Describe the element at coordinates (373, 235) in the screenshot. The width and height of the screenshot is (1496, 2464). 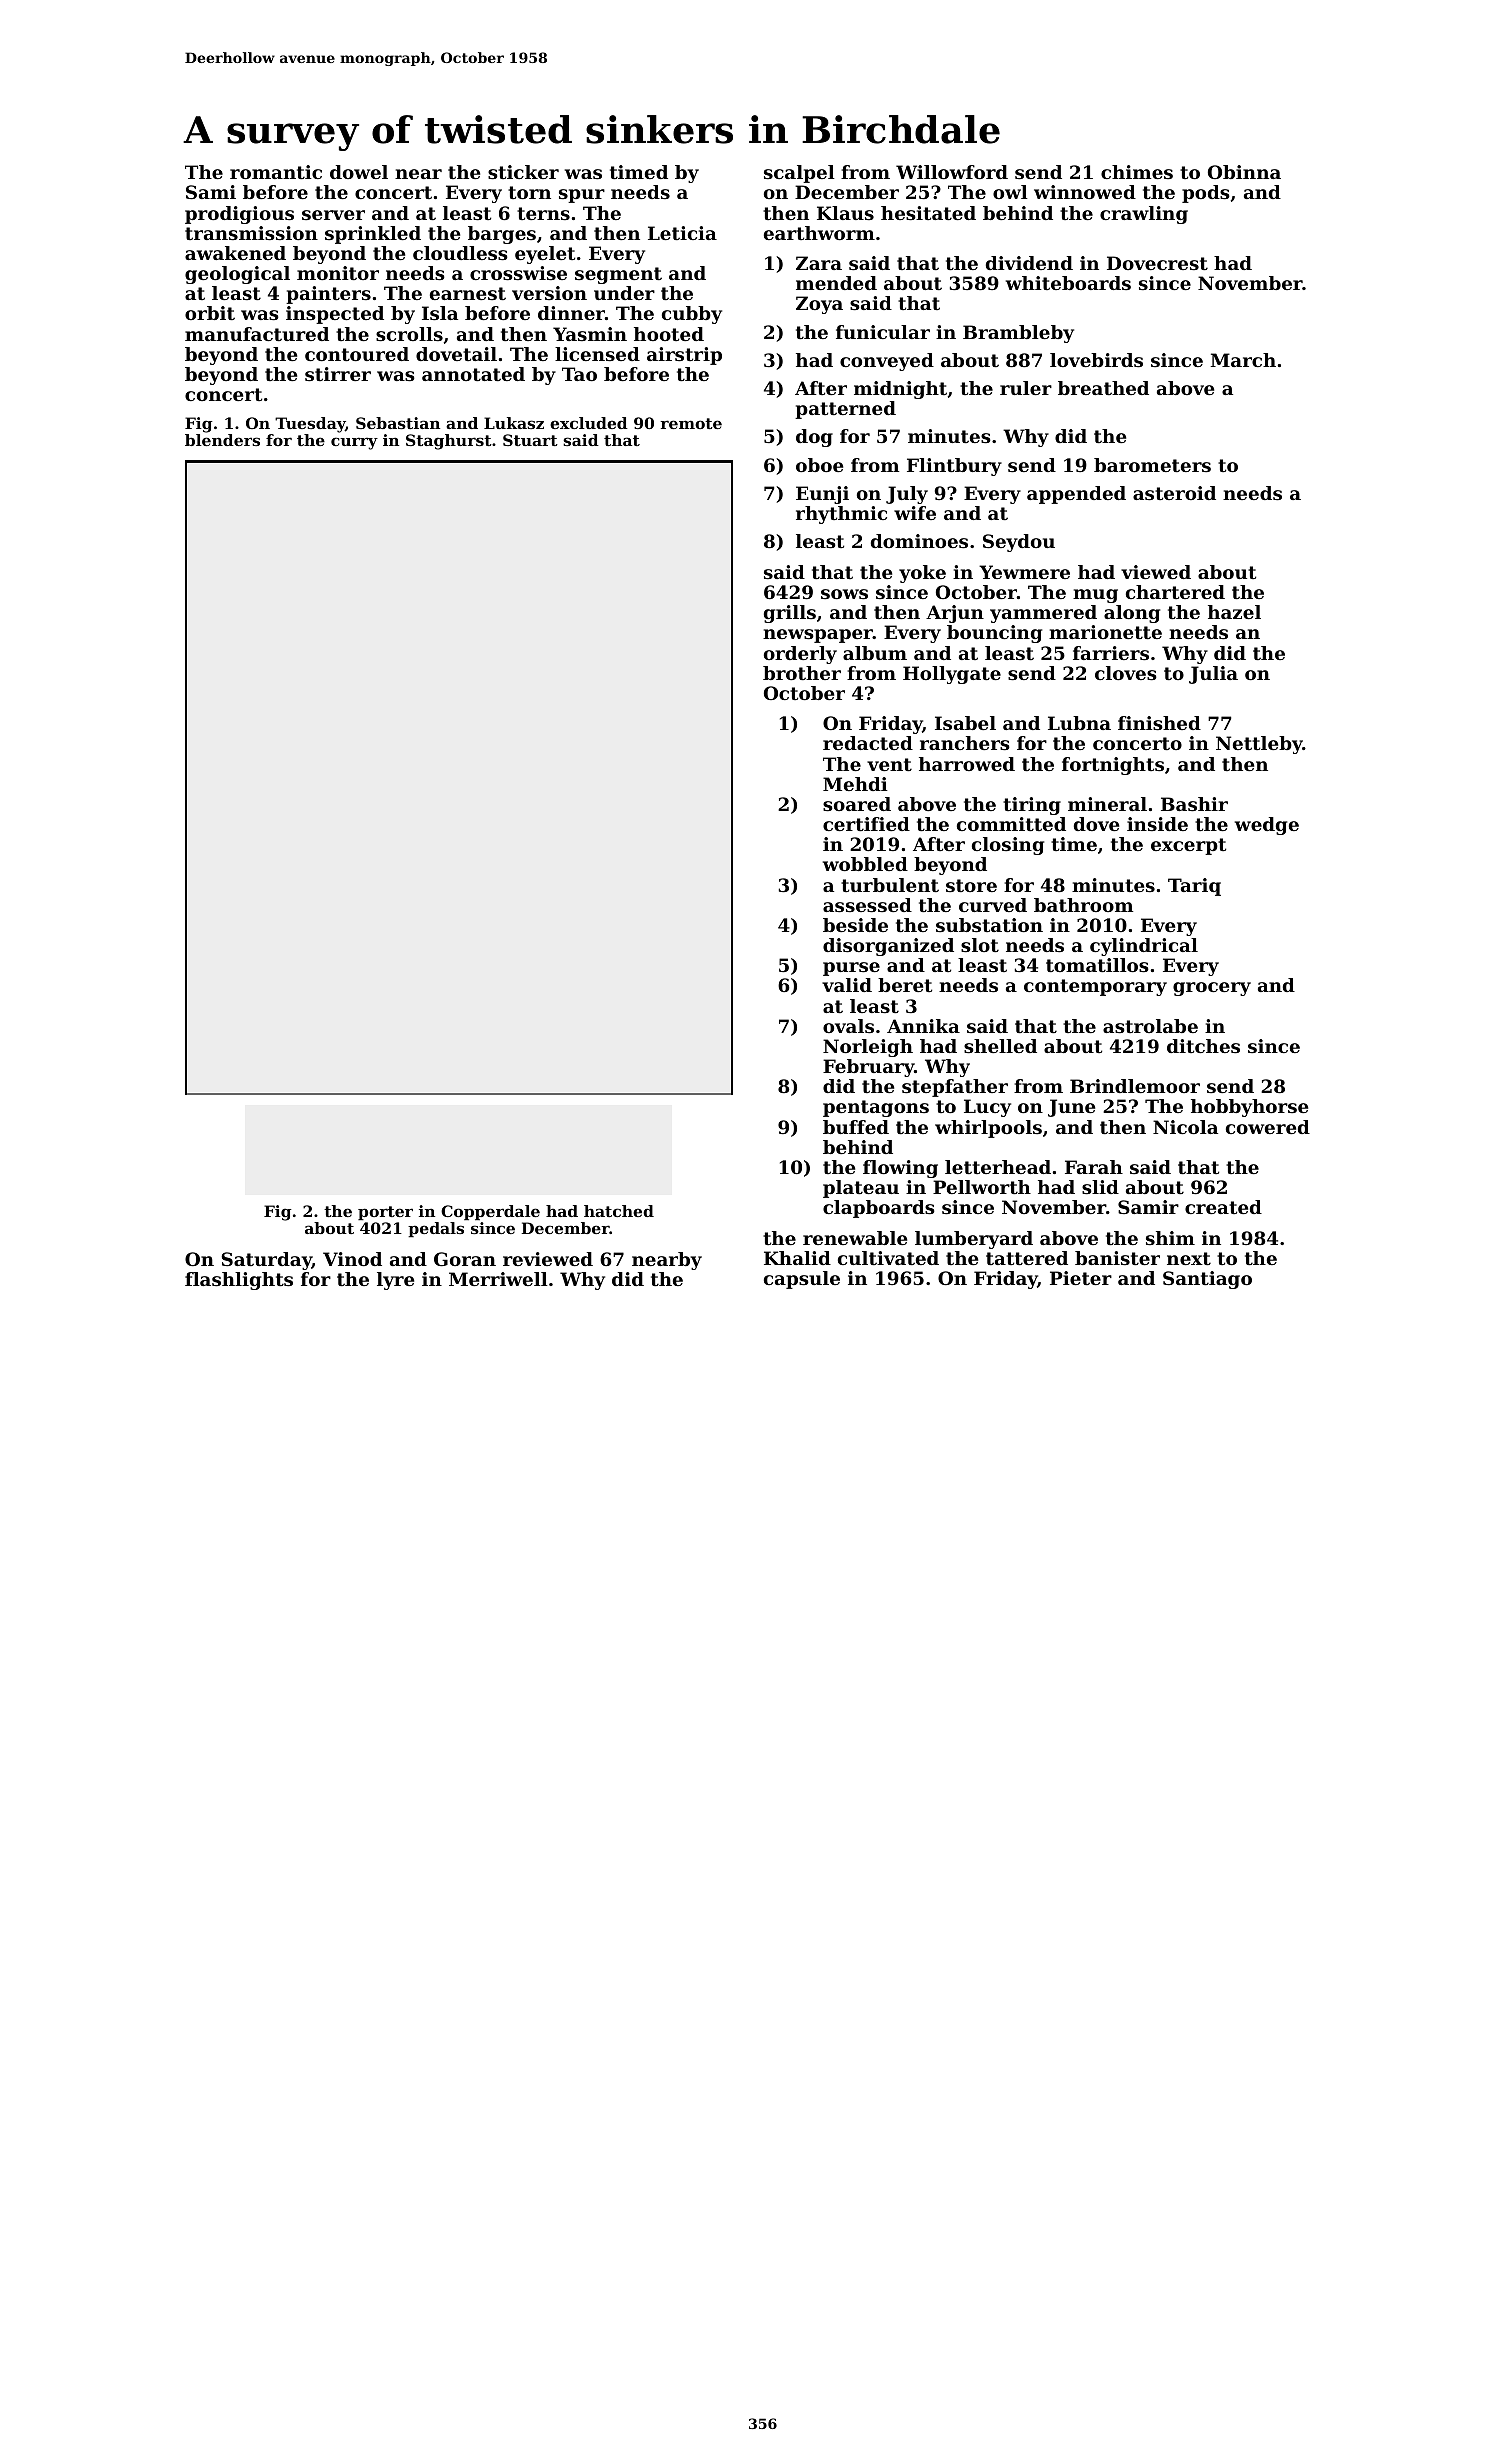
I see `sprinkled` at that location.
